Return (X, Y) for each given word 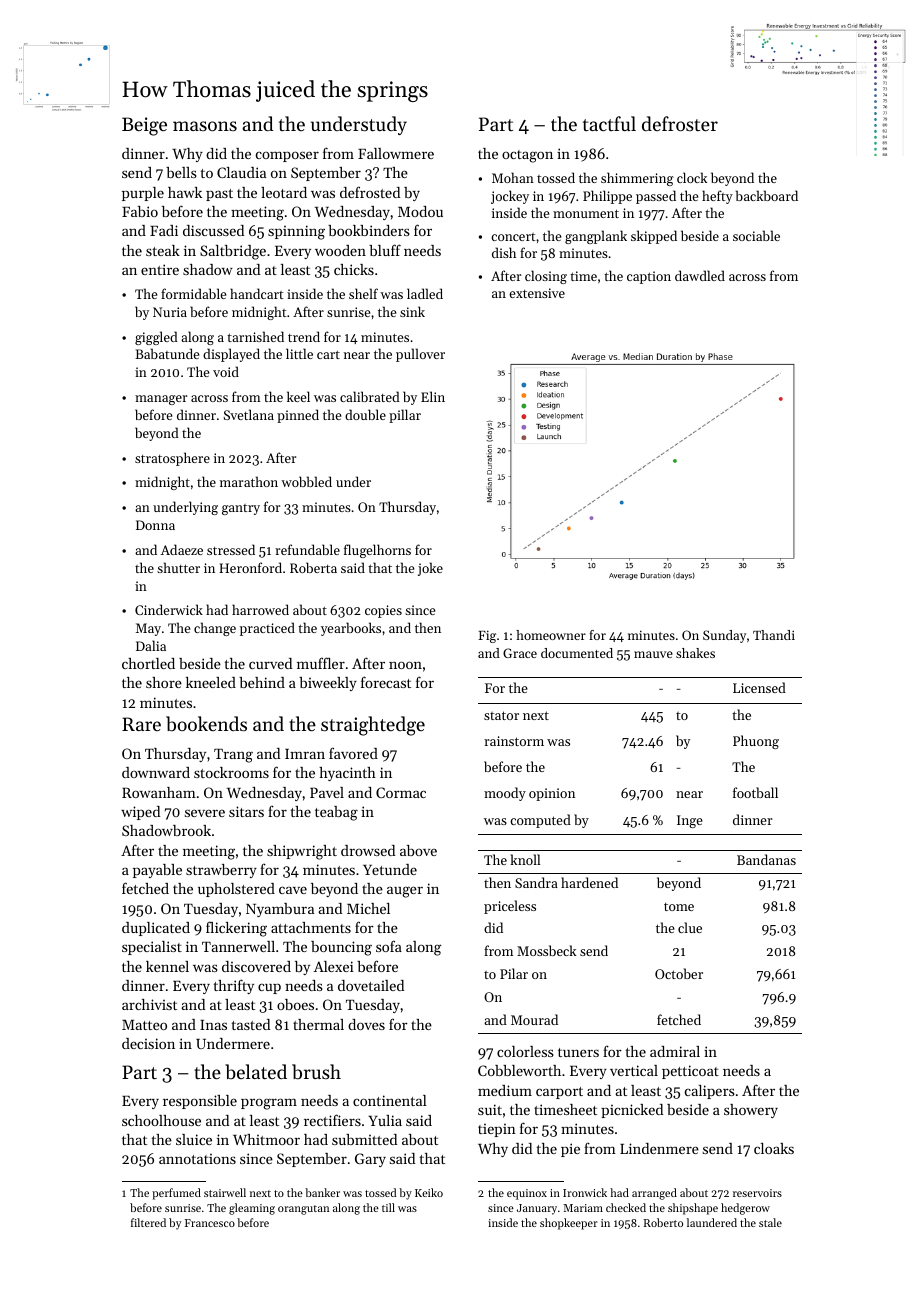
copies (383, 611)
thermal (318, 1024)
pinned (298, 416)
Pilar (514, 973)
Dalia (151, 645)
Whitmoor (266, 1139)
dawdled (700, 275)
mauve (653, 654)
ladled (425, 293)
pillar (405, 416)
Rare (141, 724)
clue (690, 927)
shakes (695, 653)
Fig (487, 636)
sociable (756, 235)
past (219, 195)
